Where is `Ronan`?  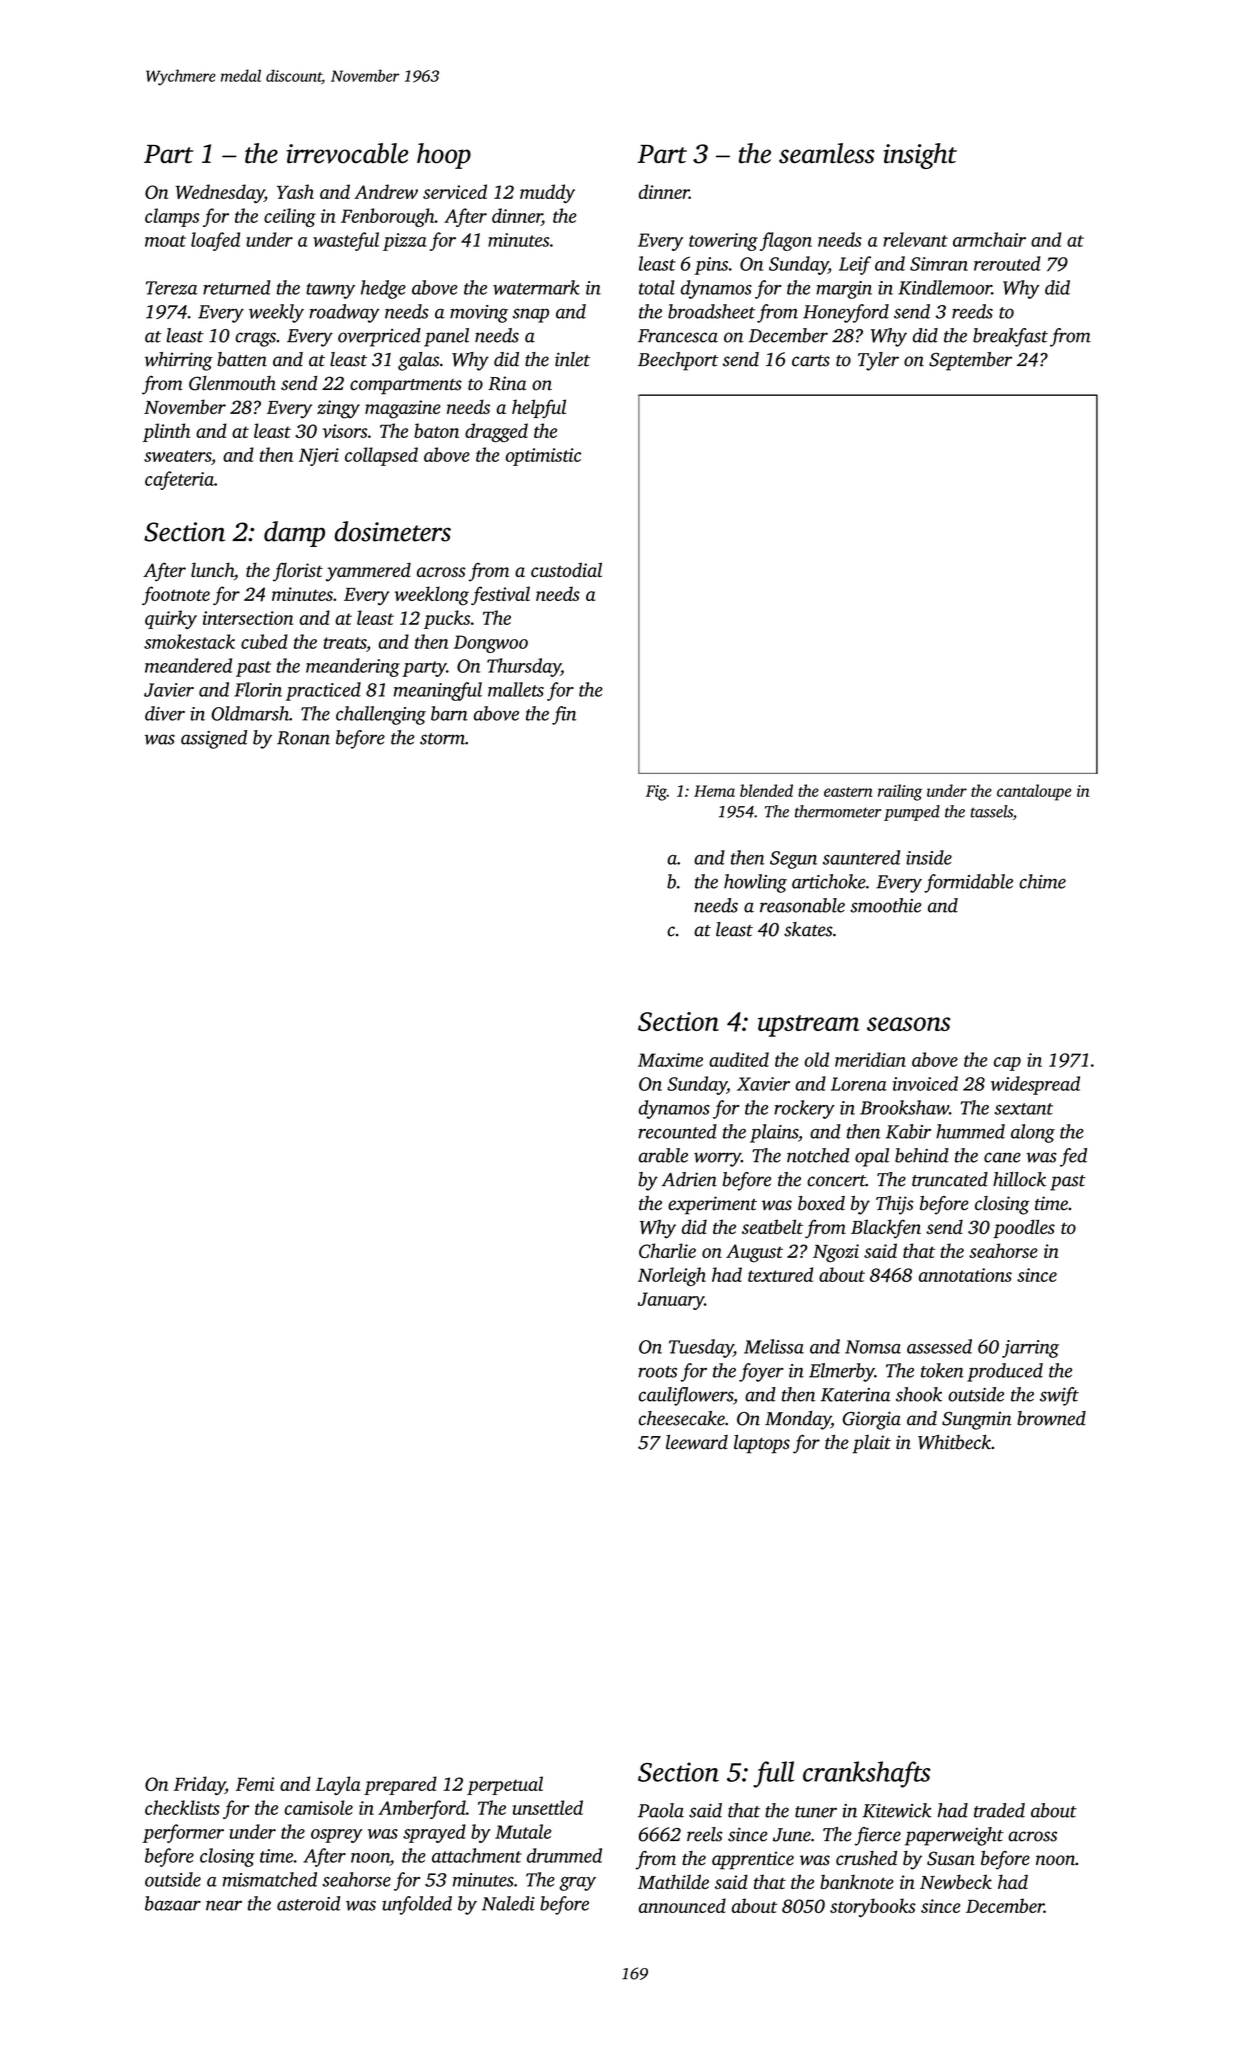 Ronan is located at coordinates (303, 738).
